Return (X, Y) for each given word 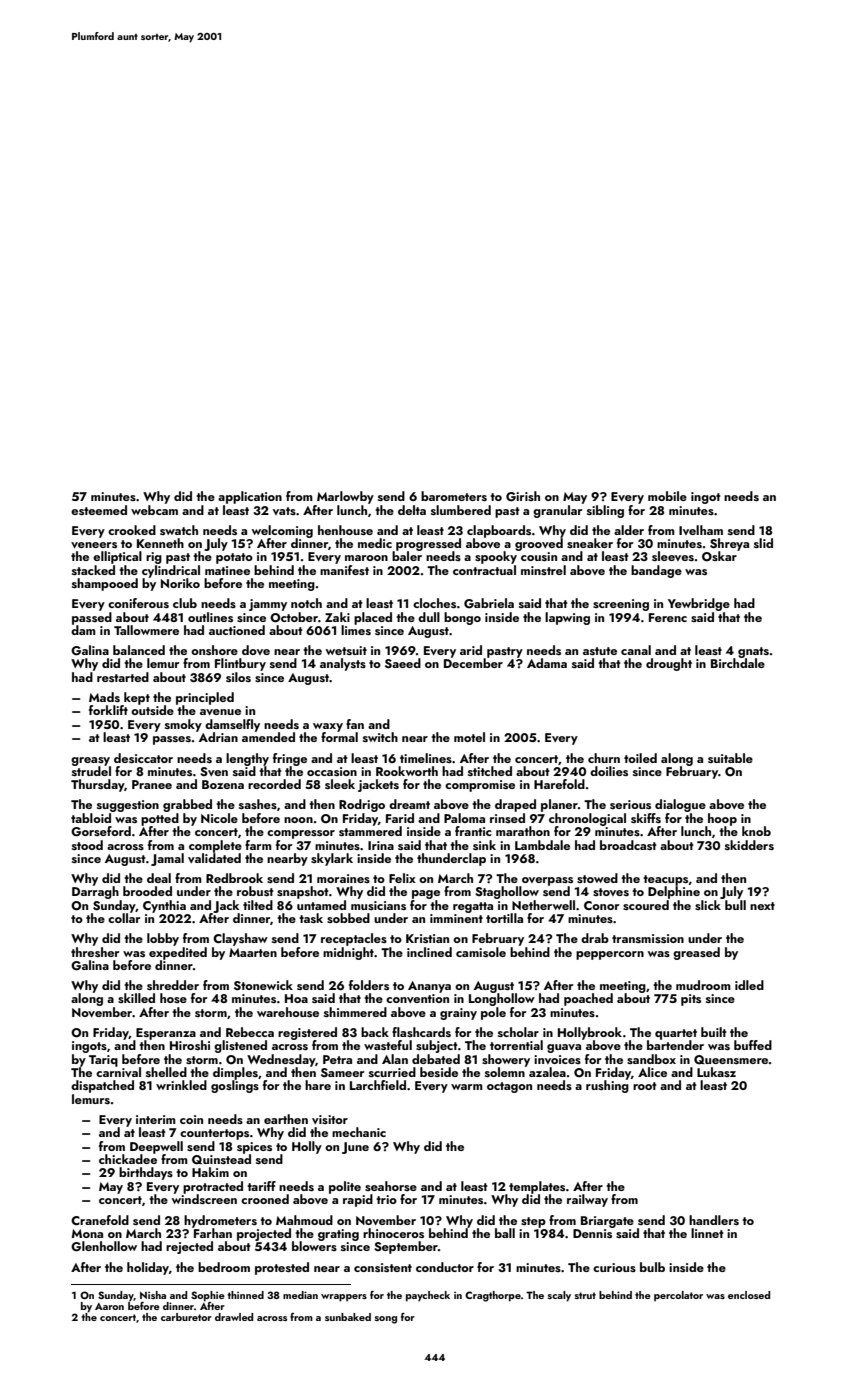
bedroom (224, 1267)
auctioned (237, 630)
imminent (456, 918)
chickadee (128, 1159)
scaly (559, 1296)
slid (763, 543)
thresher (95, 952)
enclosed (749, 1295)
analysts (343, 664)
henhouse (345, 530)
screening (621, 605)
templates (537, 1187)
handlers (714, 1220)
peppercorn (610, 955)
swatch (179, 530)
